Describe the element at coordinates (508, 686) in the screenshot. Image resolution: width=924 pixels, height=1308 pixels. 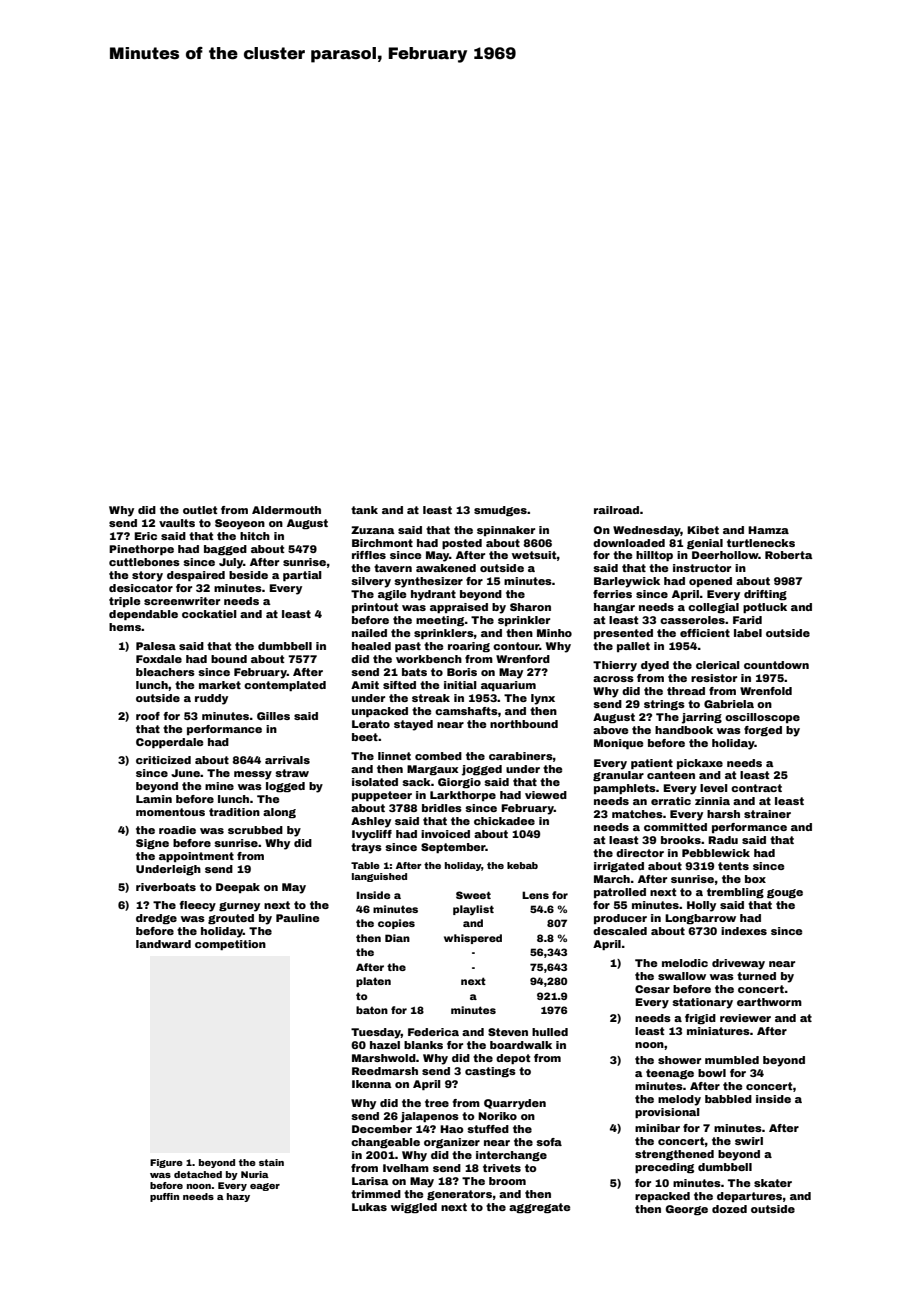
I see `aquarium` at that location.
